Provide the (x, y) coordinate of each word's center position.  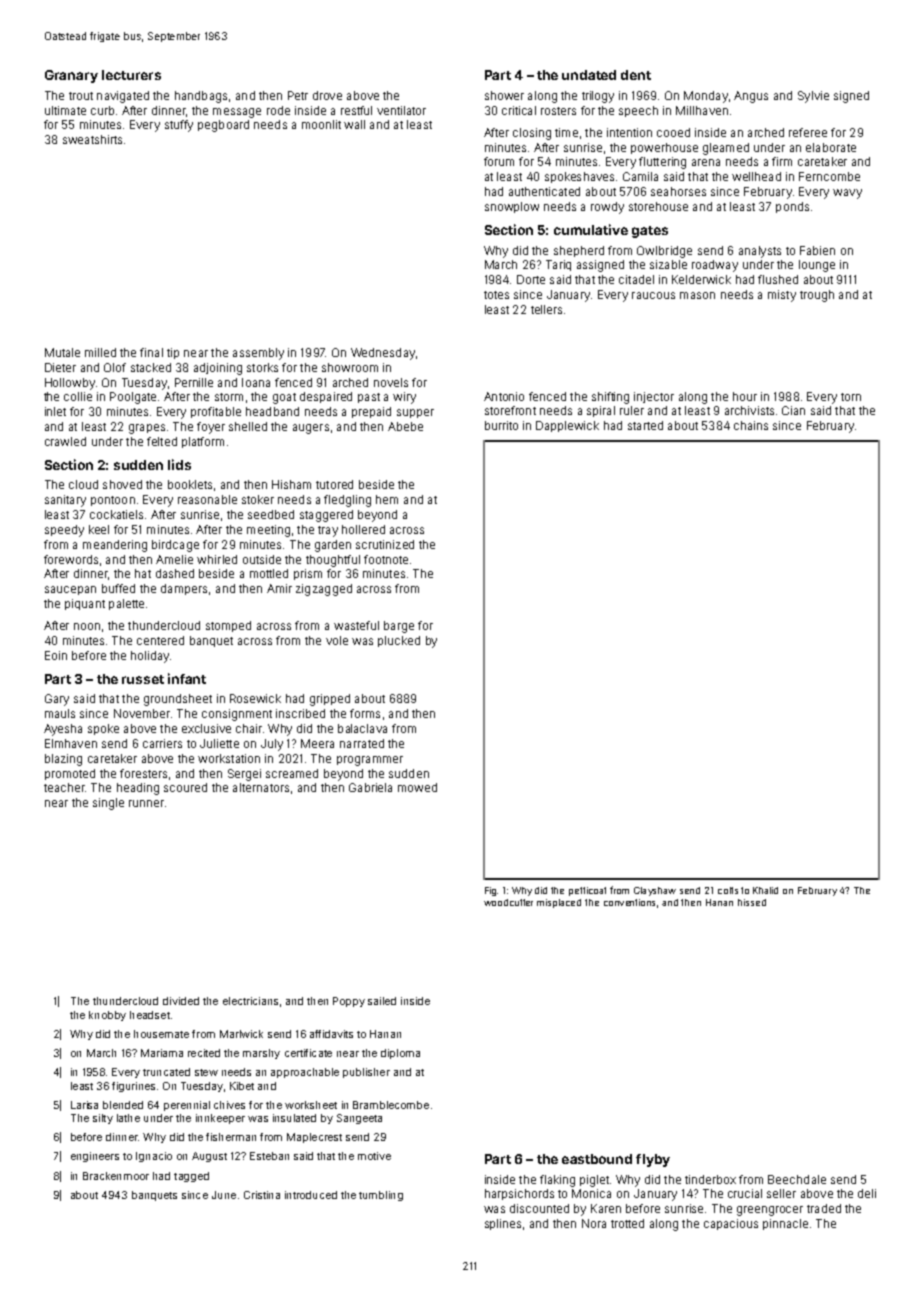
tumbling (381, 1196)
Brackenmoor (116, 1176)
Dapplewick (567, 426)
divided (181, 1001)
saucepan (70, 590)
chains (751, 425)
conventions (629, 902)
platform (203, 442)
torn (851, 397)
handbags (201, 97)
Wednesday (383, 354)
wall (354, 124)
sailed (382, 1001)
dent (636, 75)
